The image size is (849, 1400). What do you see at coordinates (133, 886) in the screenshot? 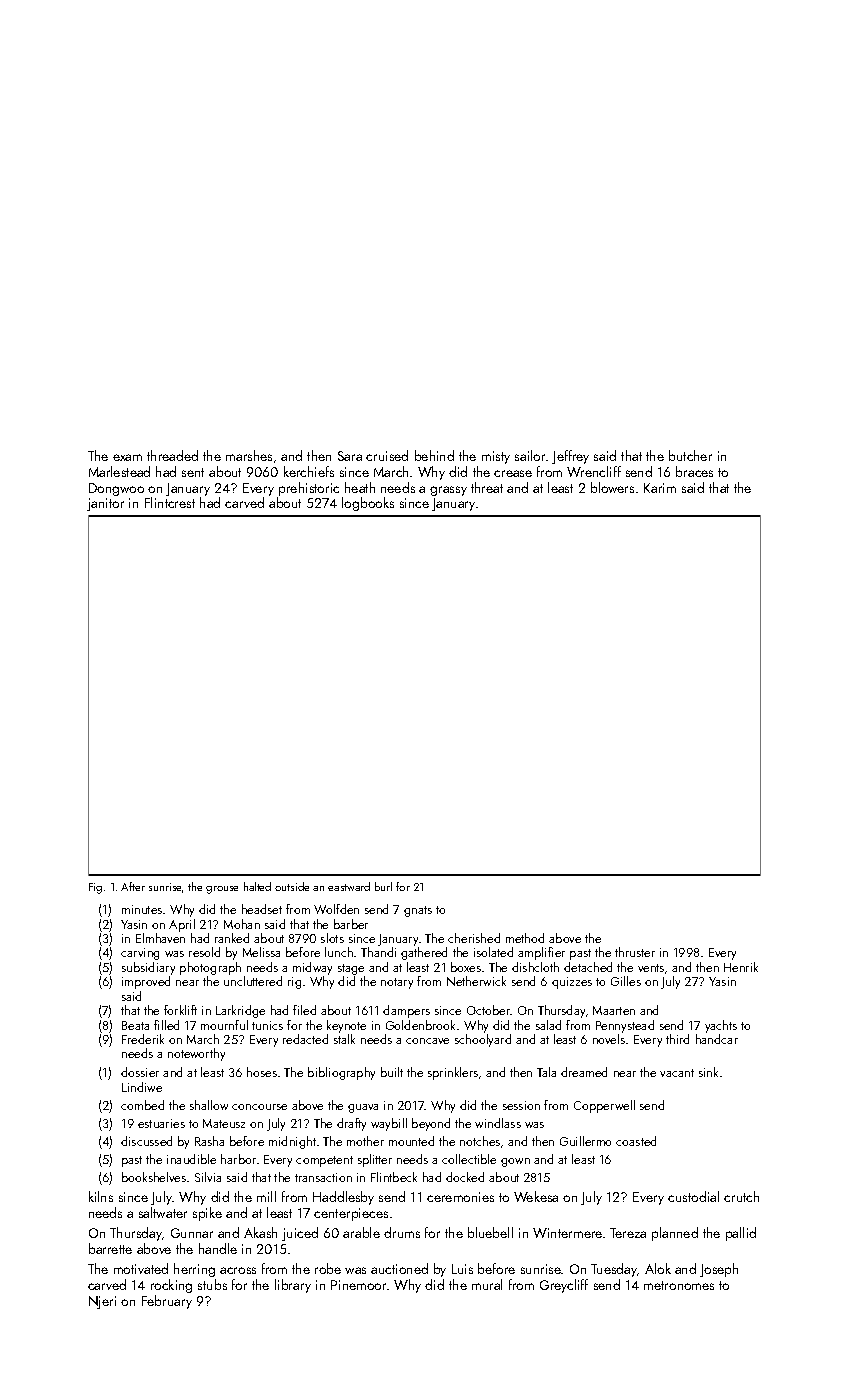
I see `After` at bounding box center [133, 886].
